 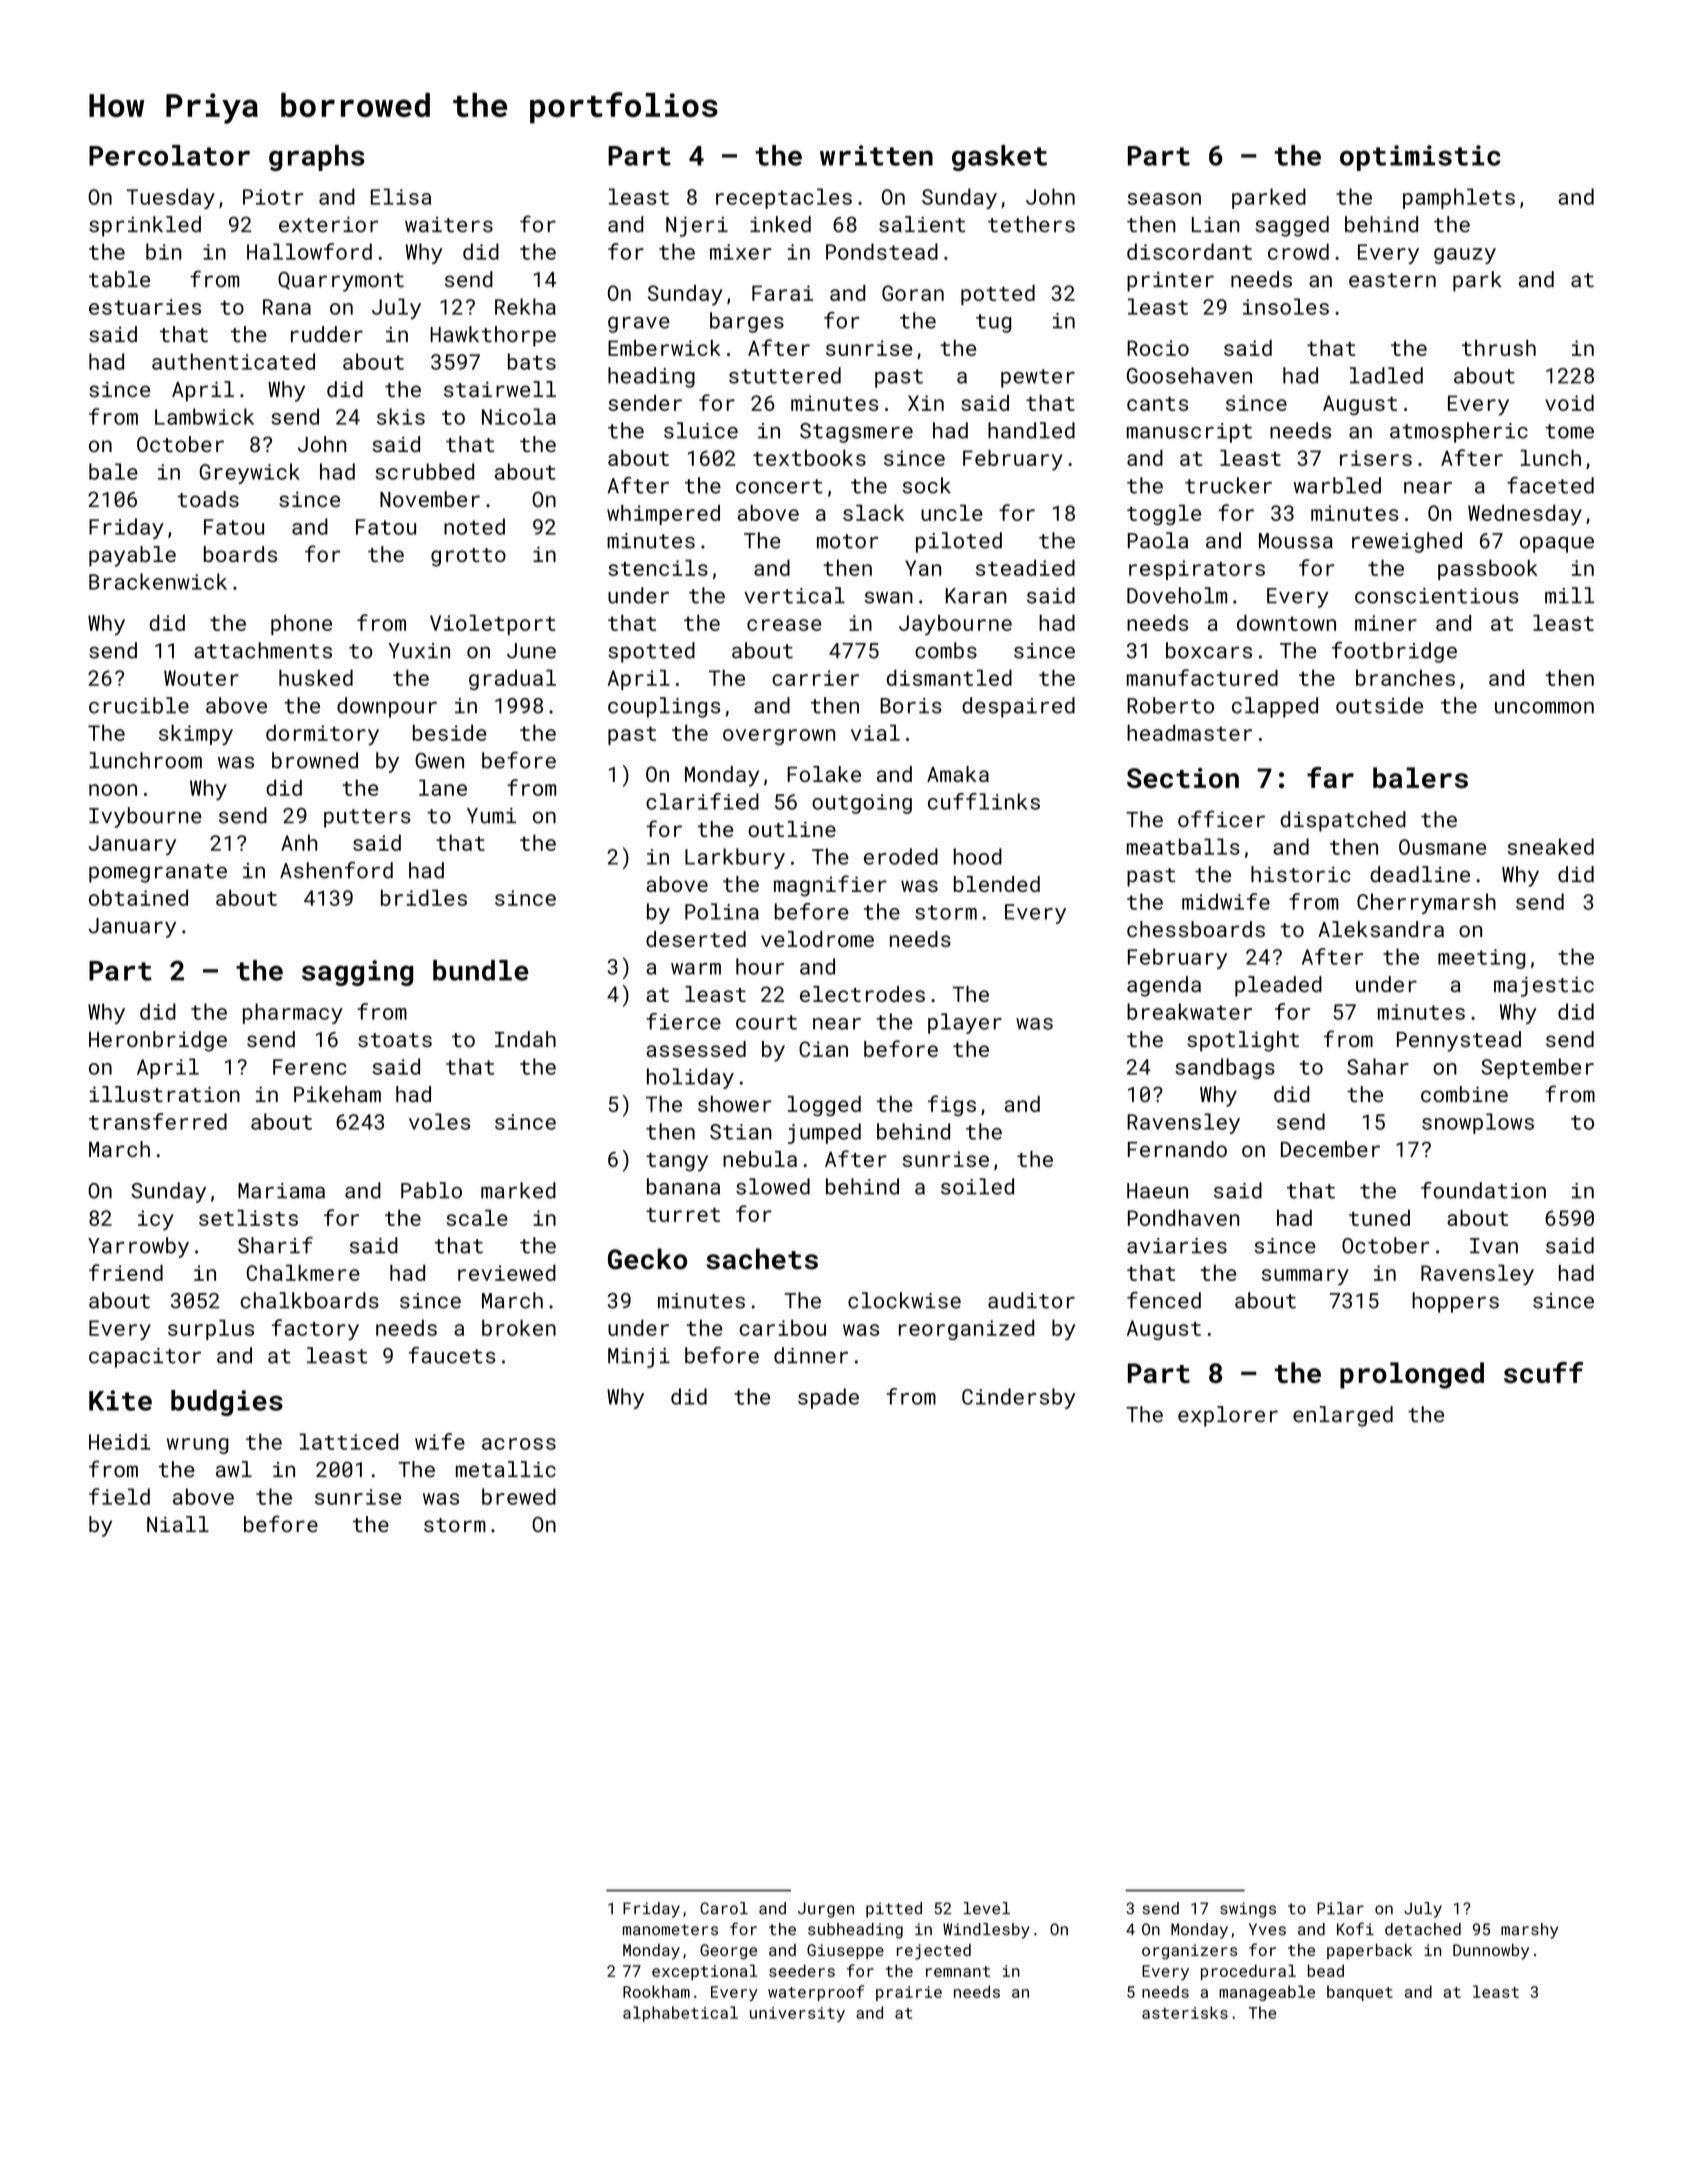 I want to click on Njeri, so click(x=697, y=227).
